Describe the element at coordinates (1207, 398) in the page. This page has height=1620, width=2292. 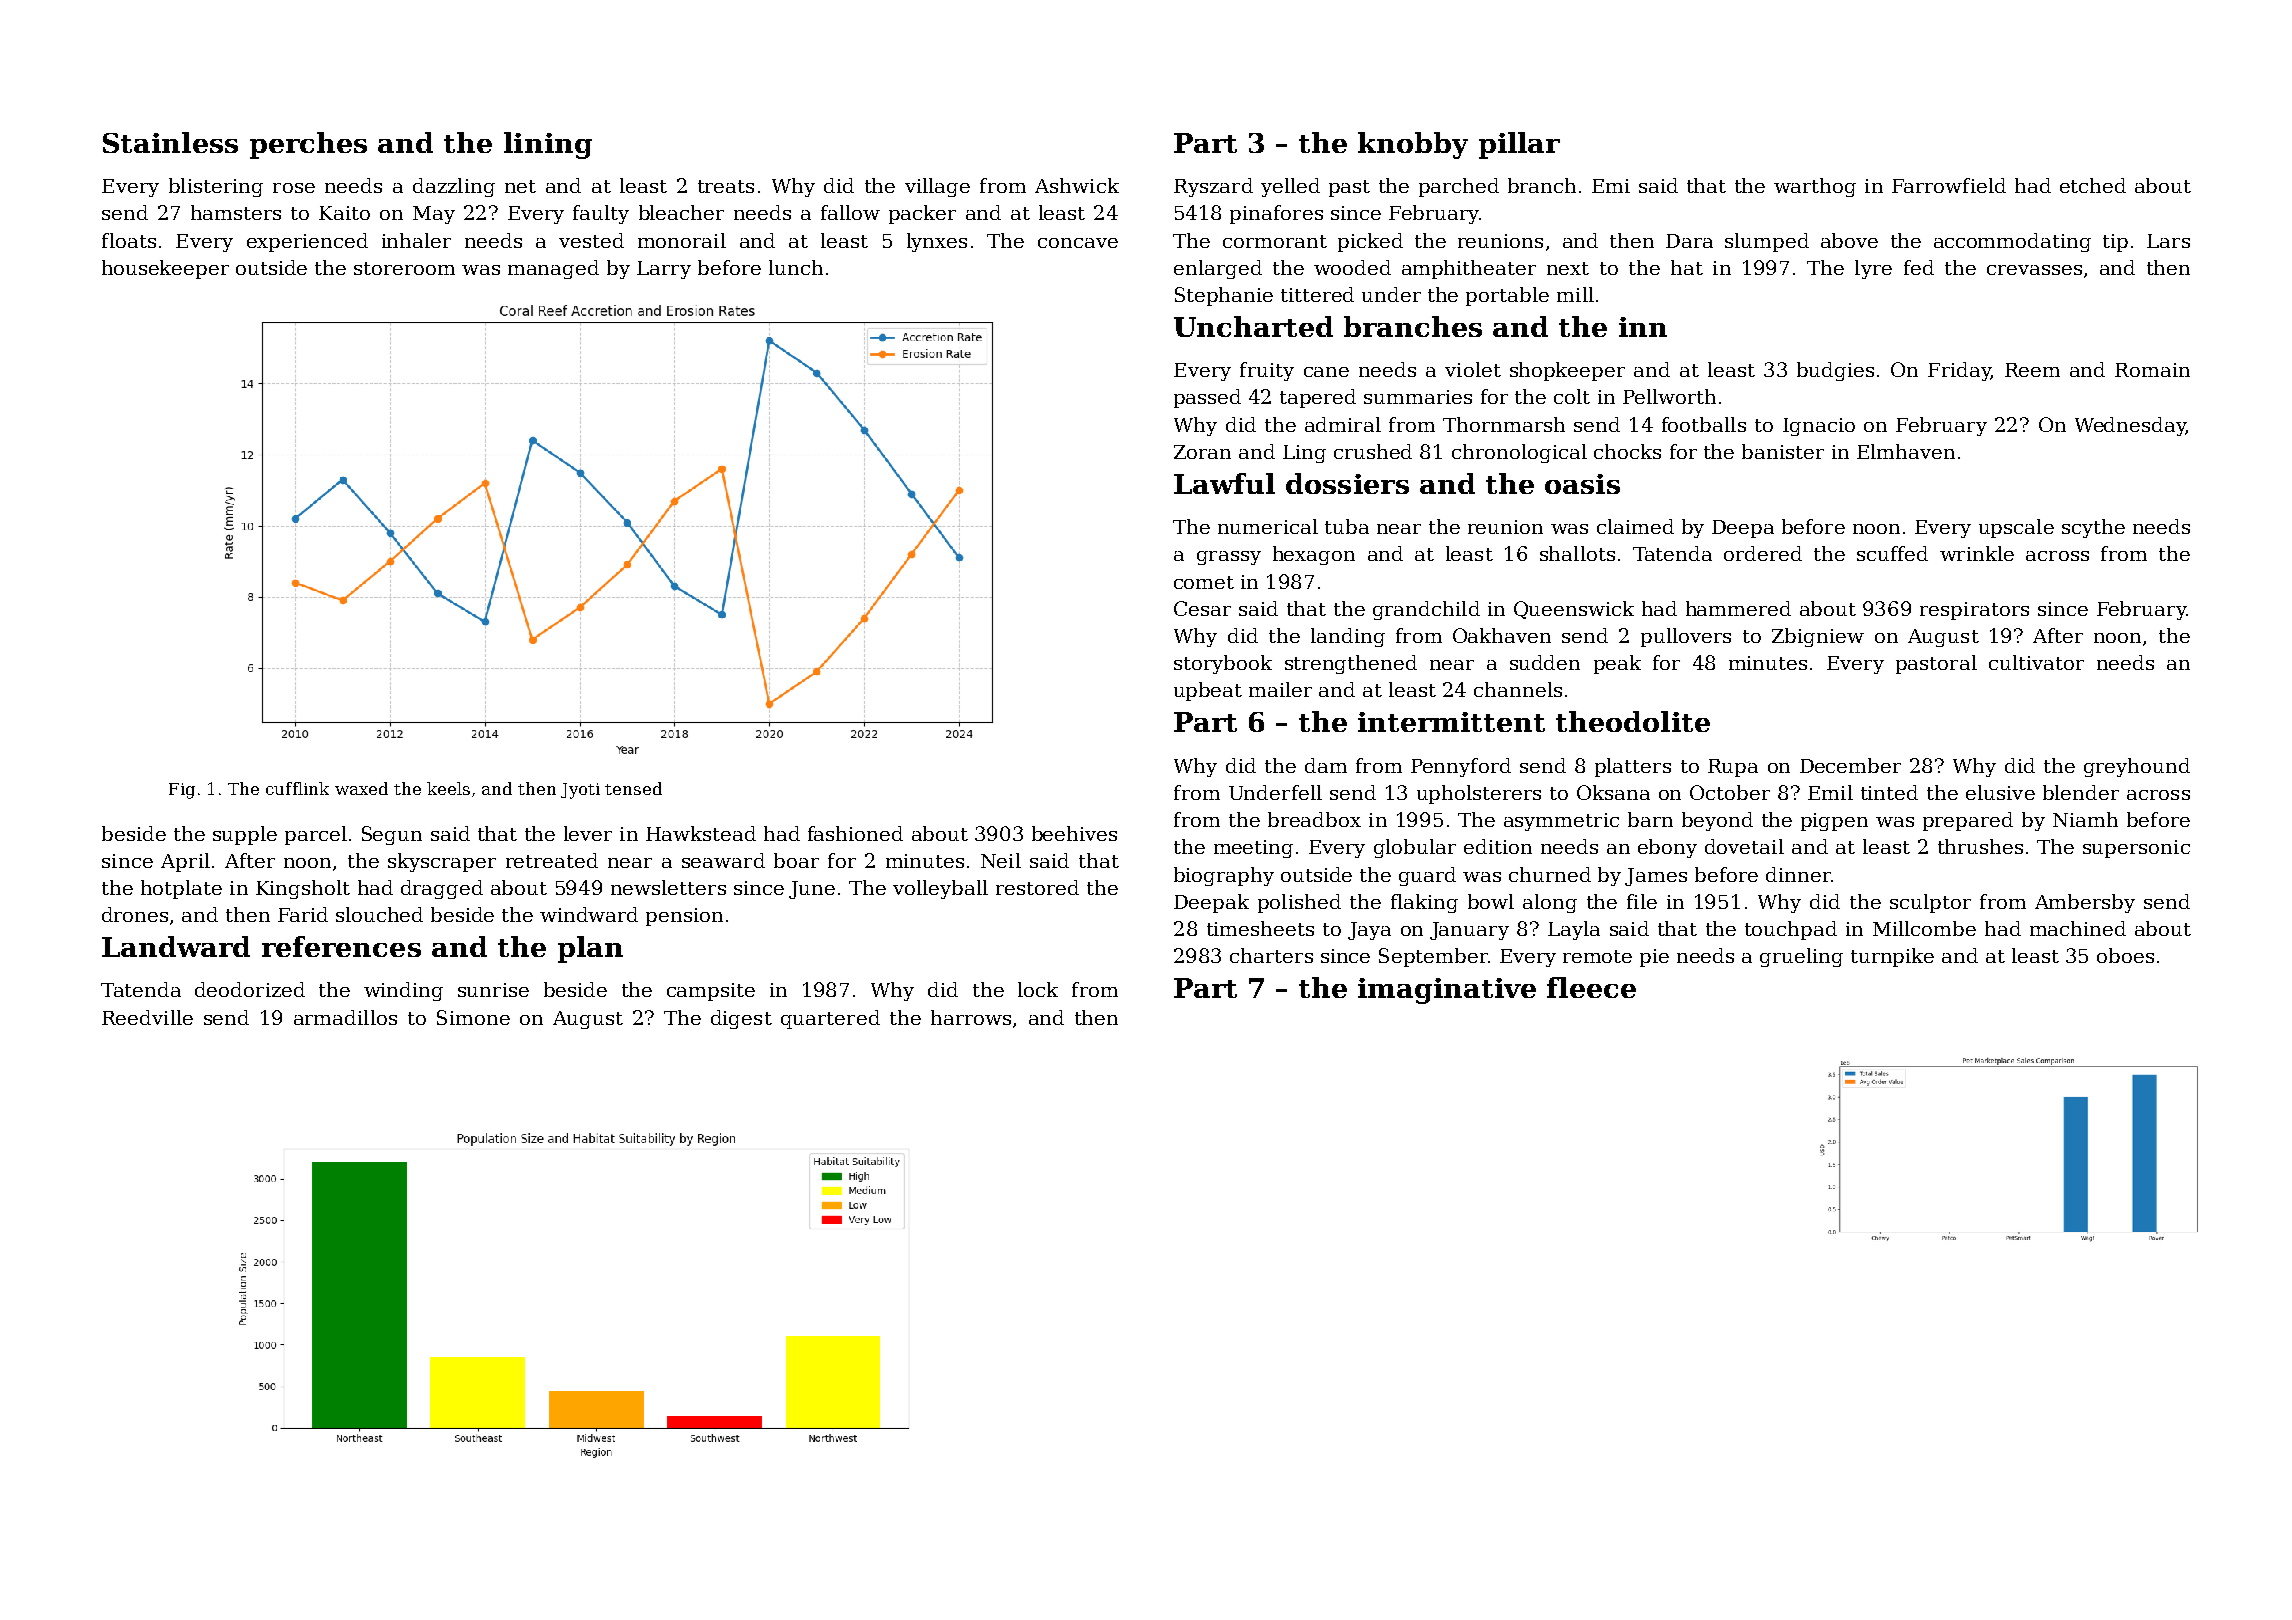
I see `passed` at that location.
